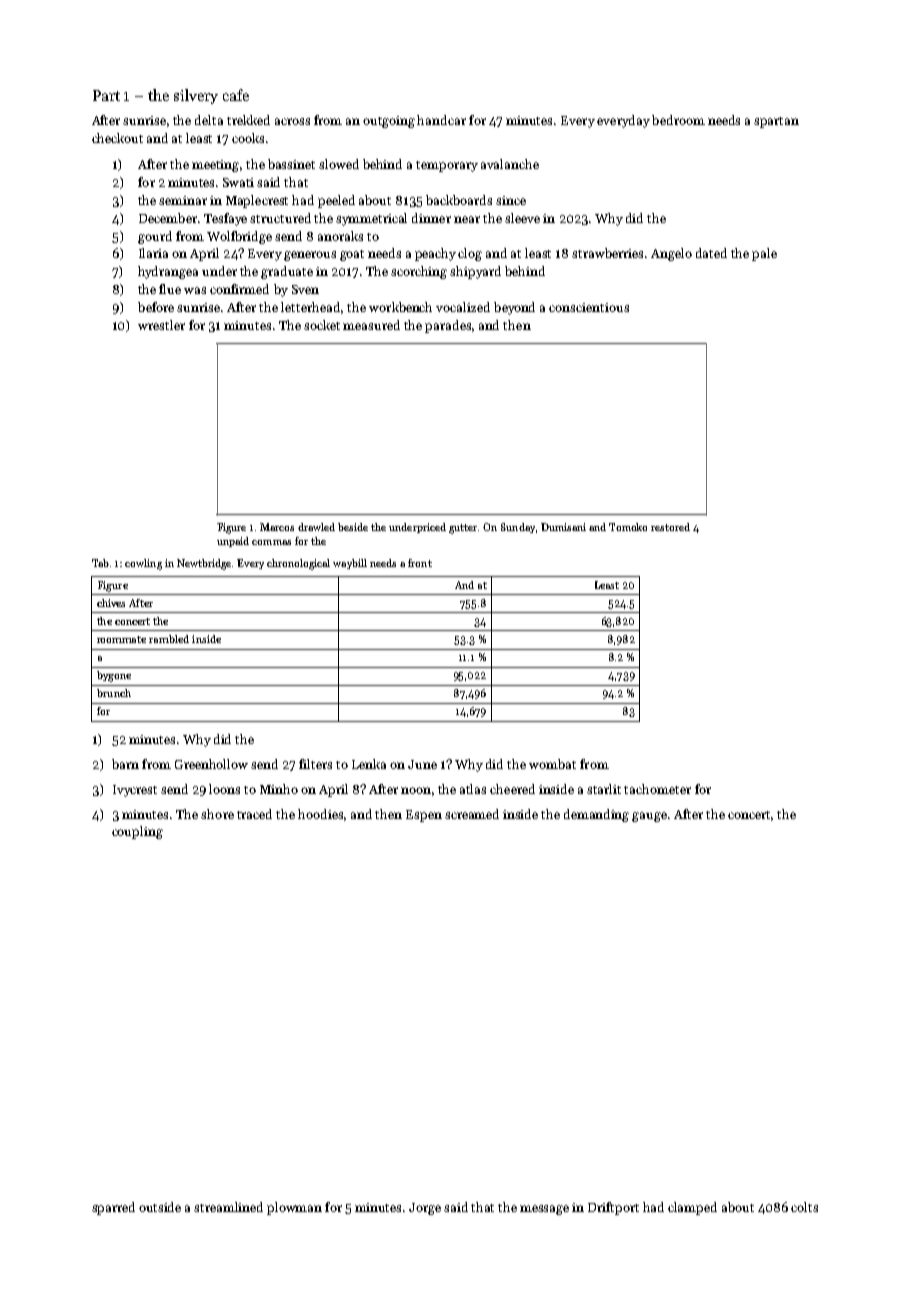 This image has height=1308, width=924. I want to click on Espen, so click(424, 816).
